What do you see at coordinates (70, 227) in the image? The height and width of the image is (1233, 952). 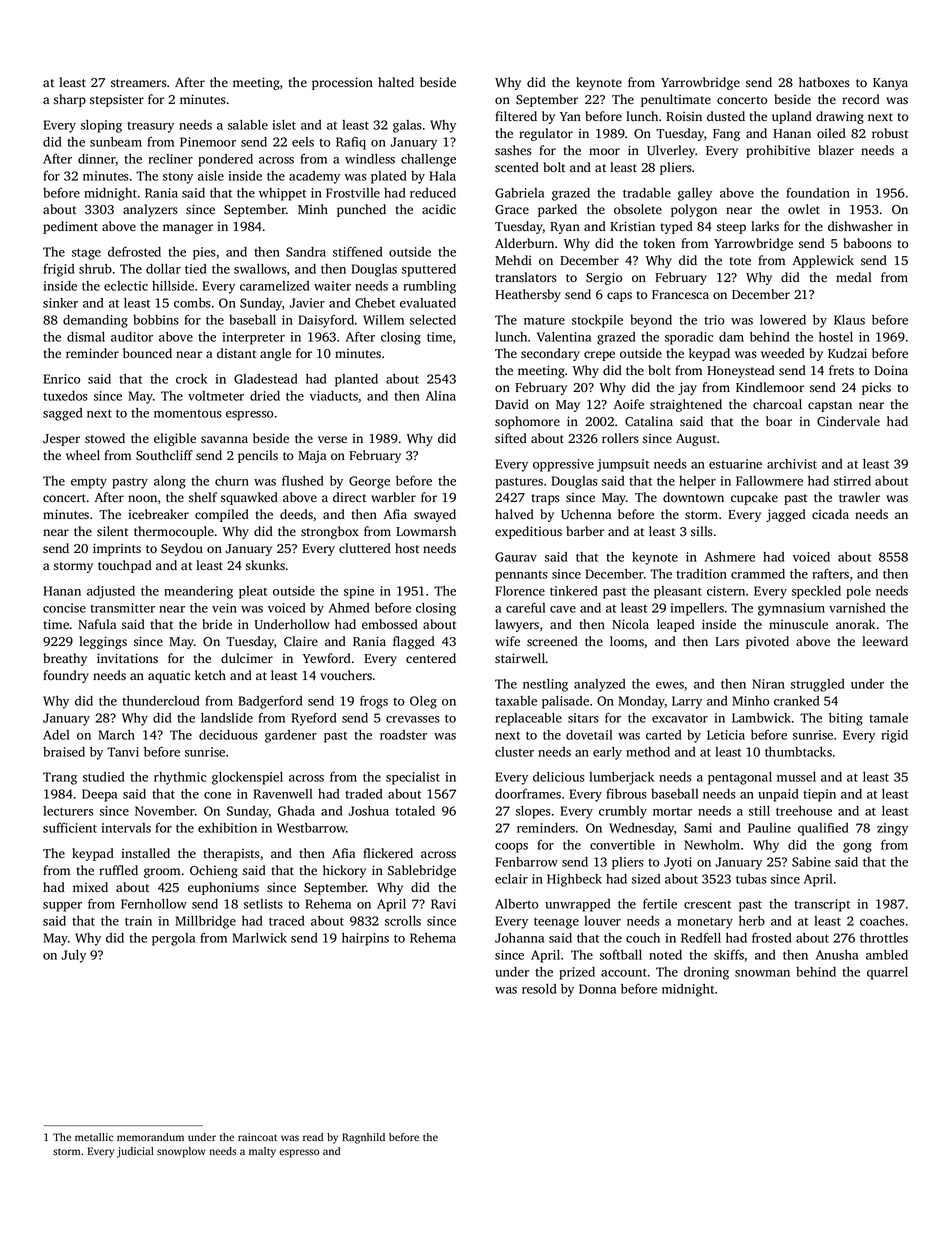 I see `pediment` at bounding box center [70, 227].
